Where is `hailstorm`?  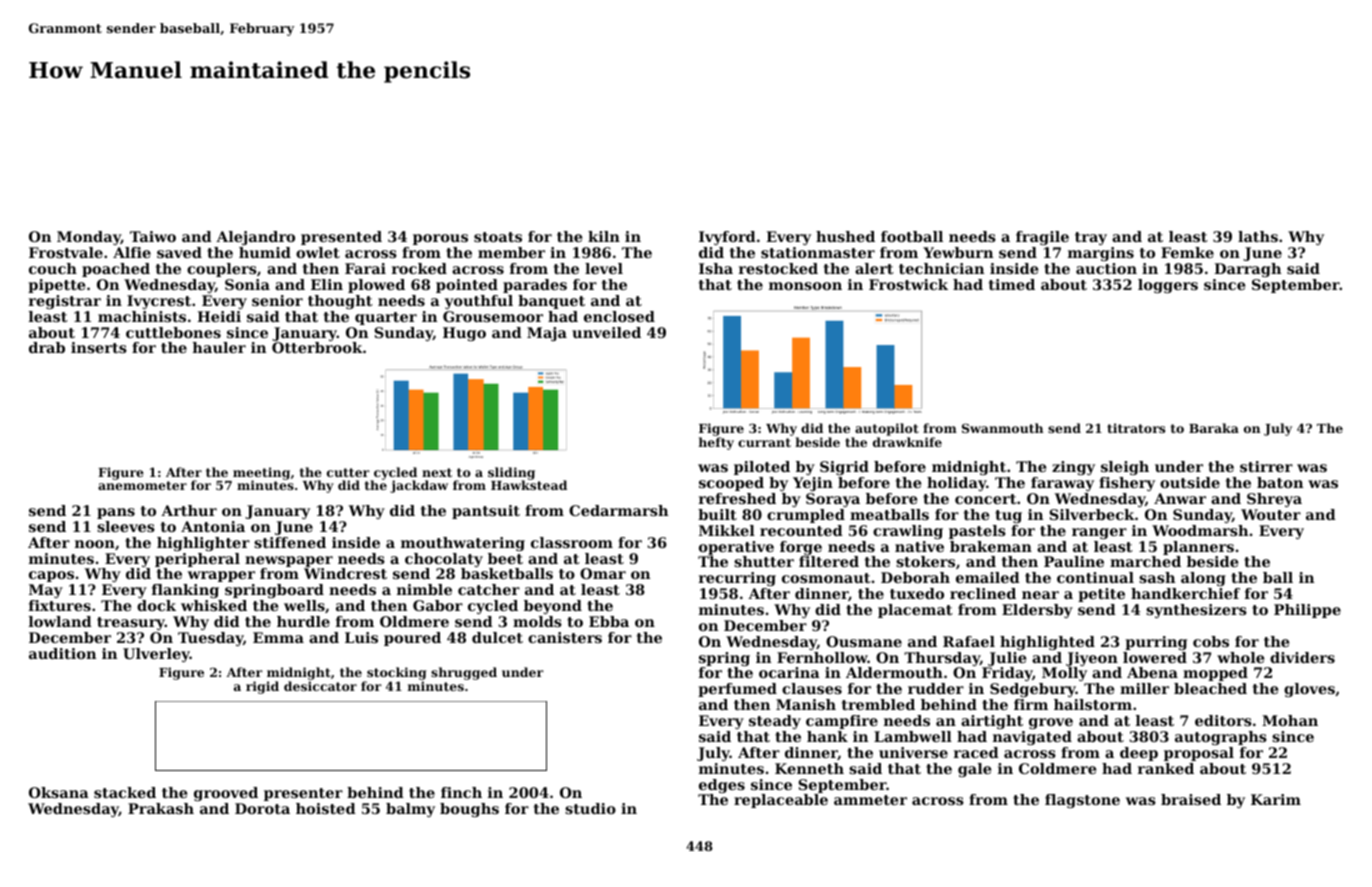 hailstorm is located at coordinates (1093, 704).
